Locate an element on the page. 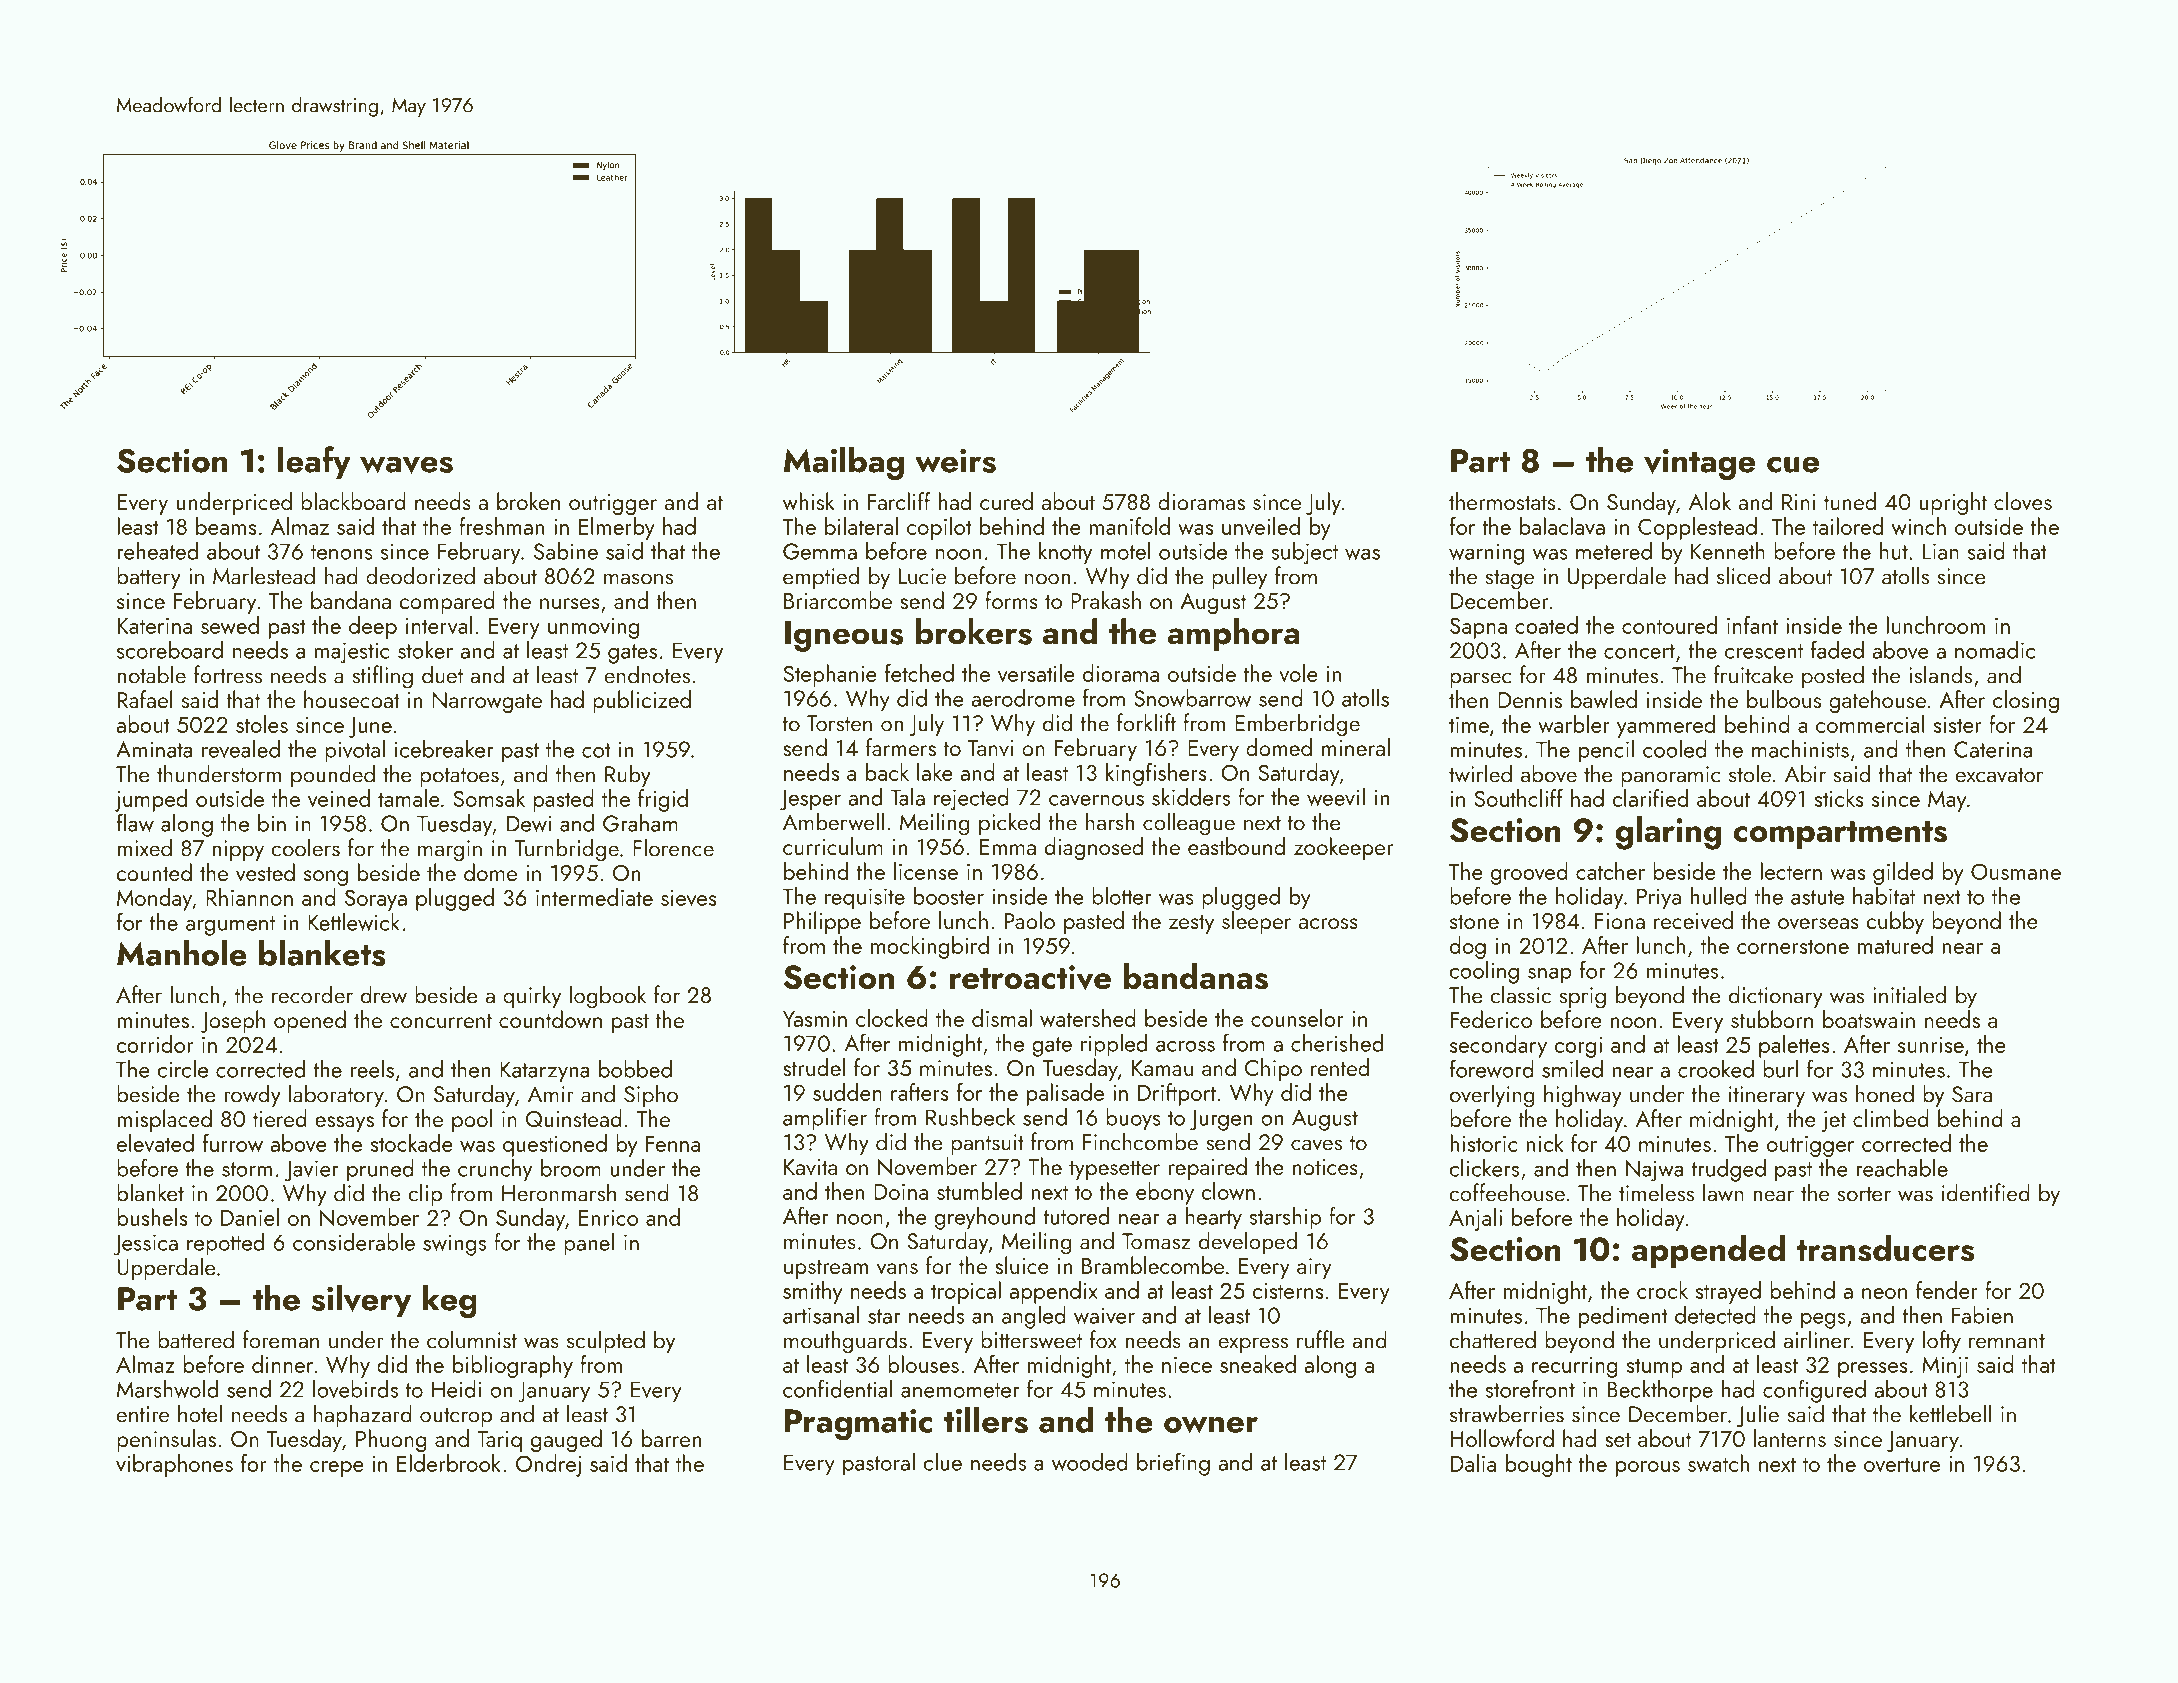 The width and height of the page is (2178, 1683). Heidi is located at coordinates (456, 1389).
